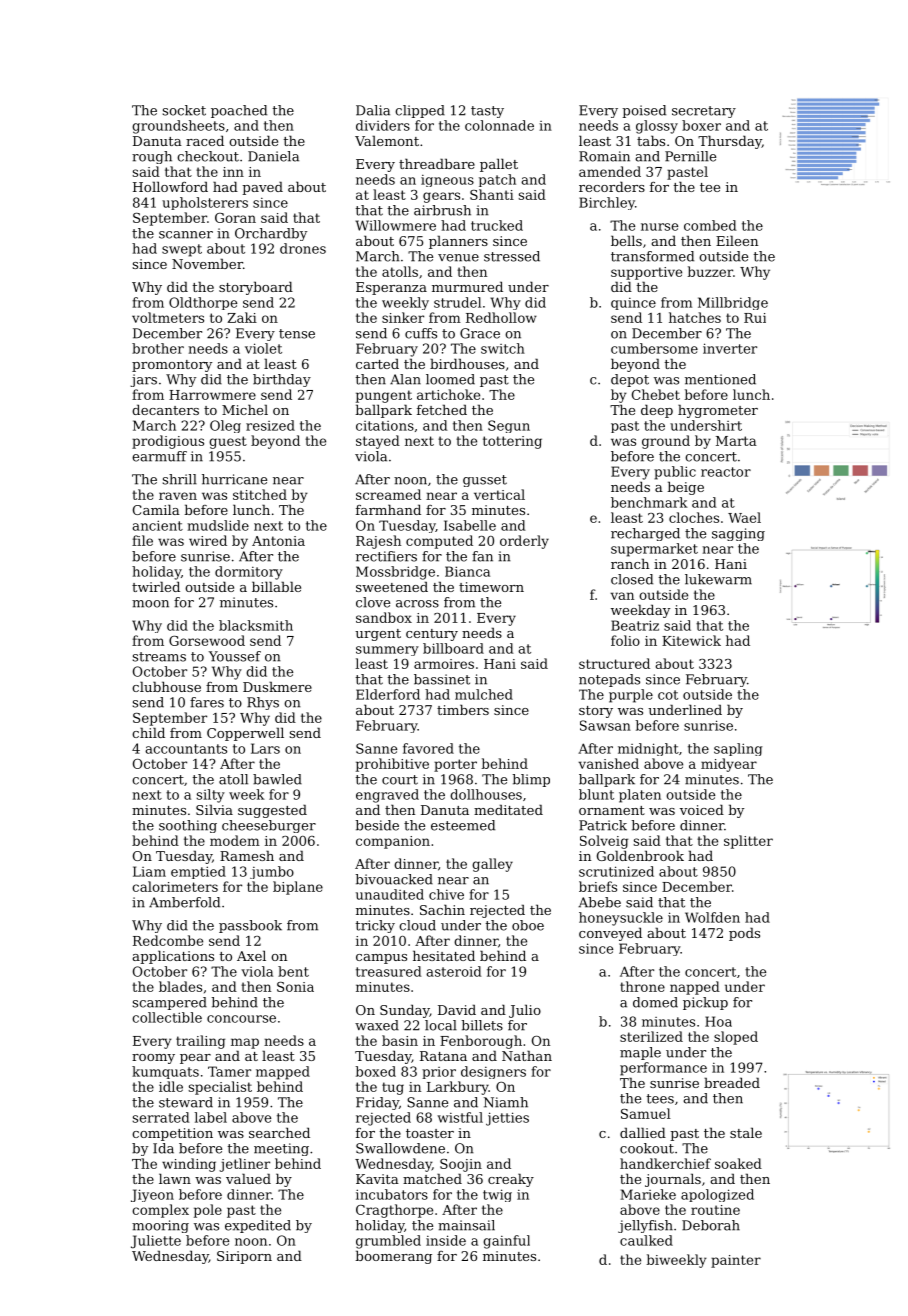  What do you see at coordinates (738, 749) in the screenshot?
I see `sapling` at bounding box center [738, 749].
